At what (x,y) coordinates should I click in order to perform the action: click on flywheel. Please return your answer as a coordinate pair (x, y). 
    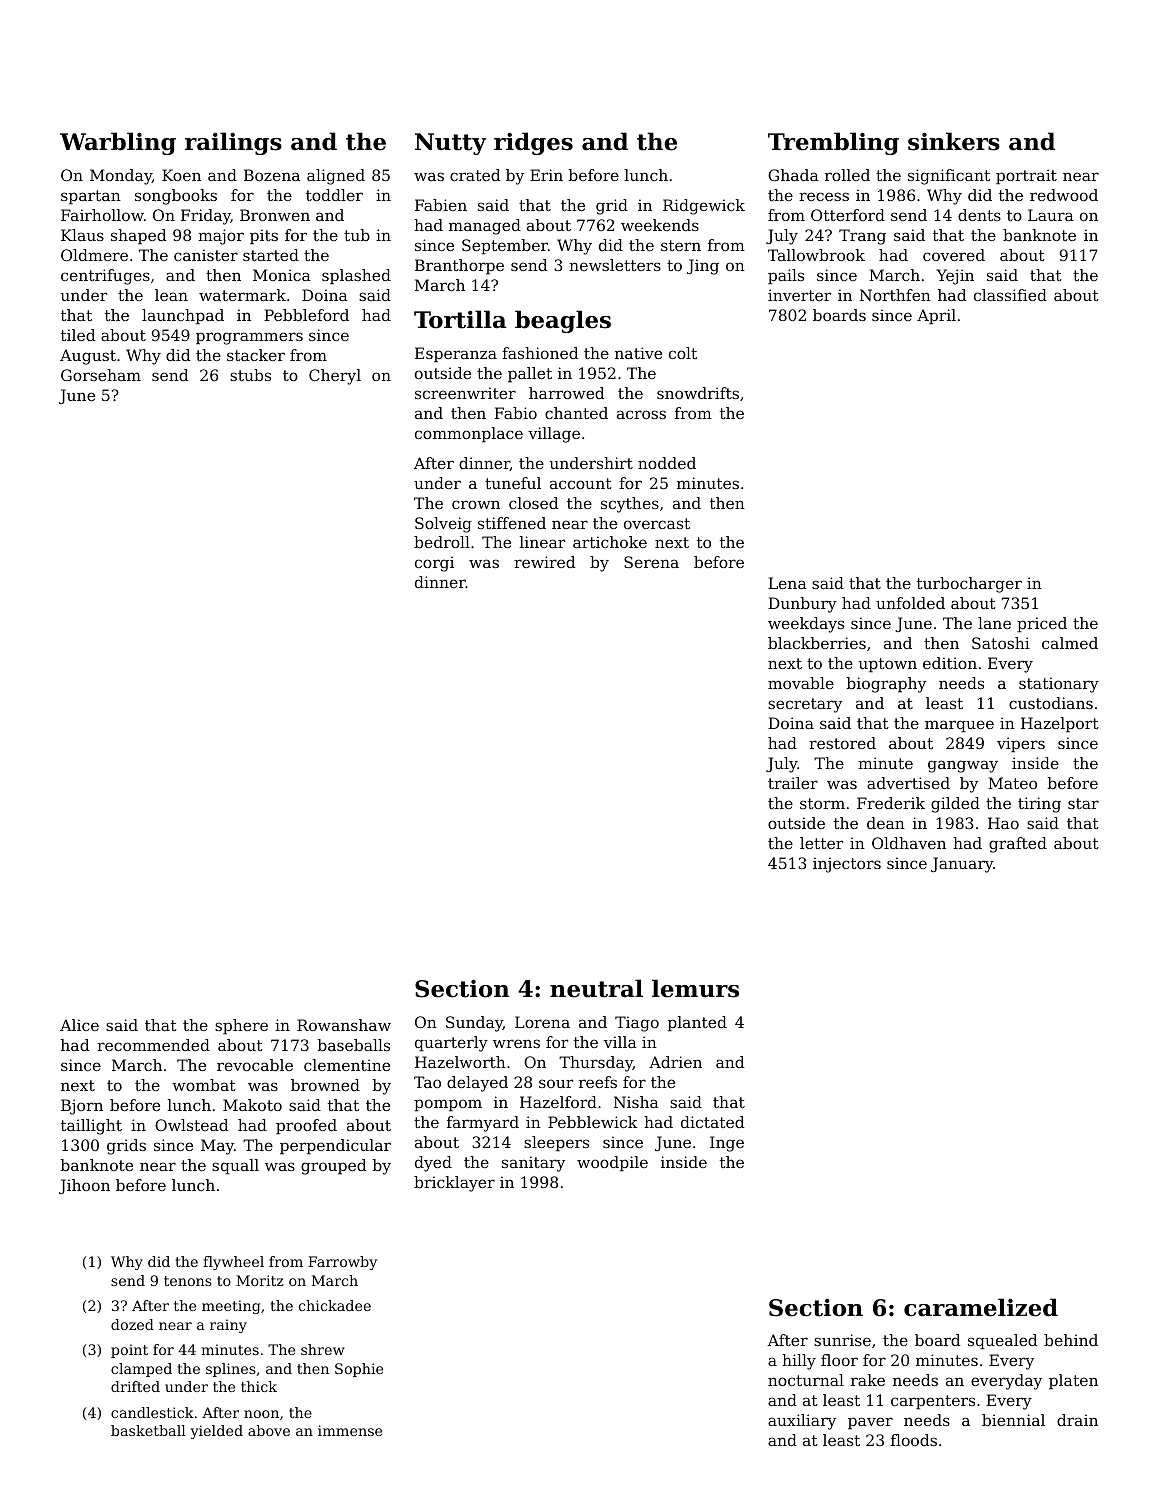
    Looking at the image, I should click on (233, 1263).
